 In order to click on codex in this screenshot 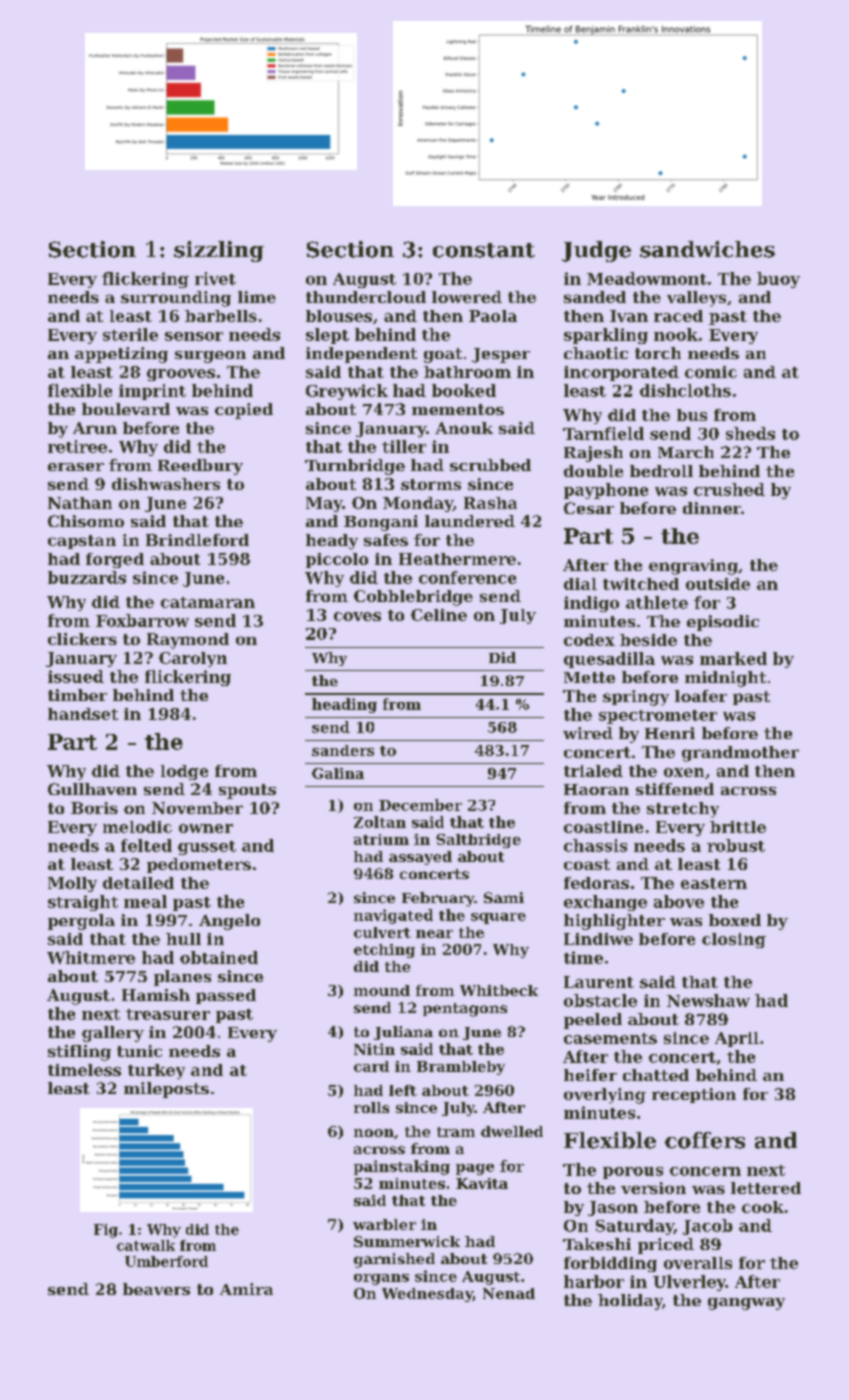, I will do `click(589, 640)`.
